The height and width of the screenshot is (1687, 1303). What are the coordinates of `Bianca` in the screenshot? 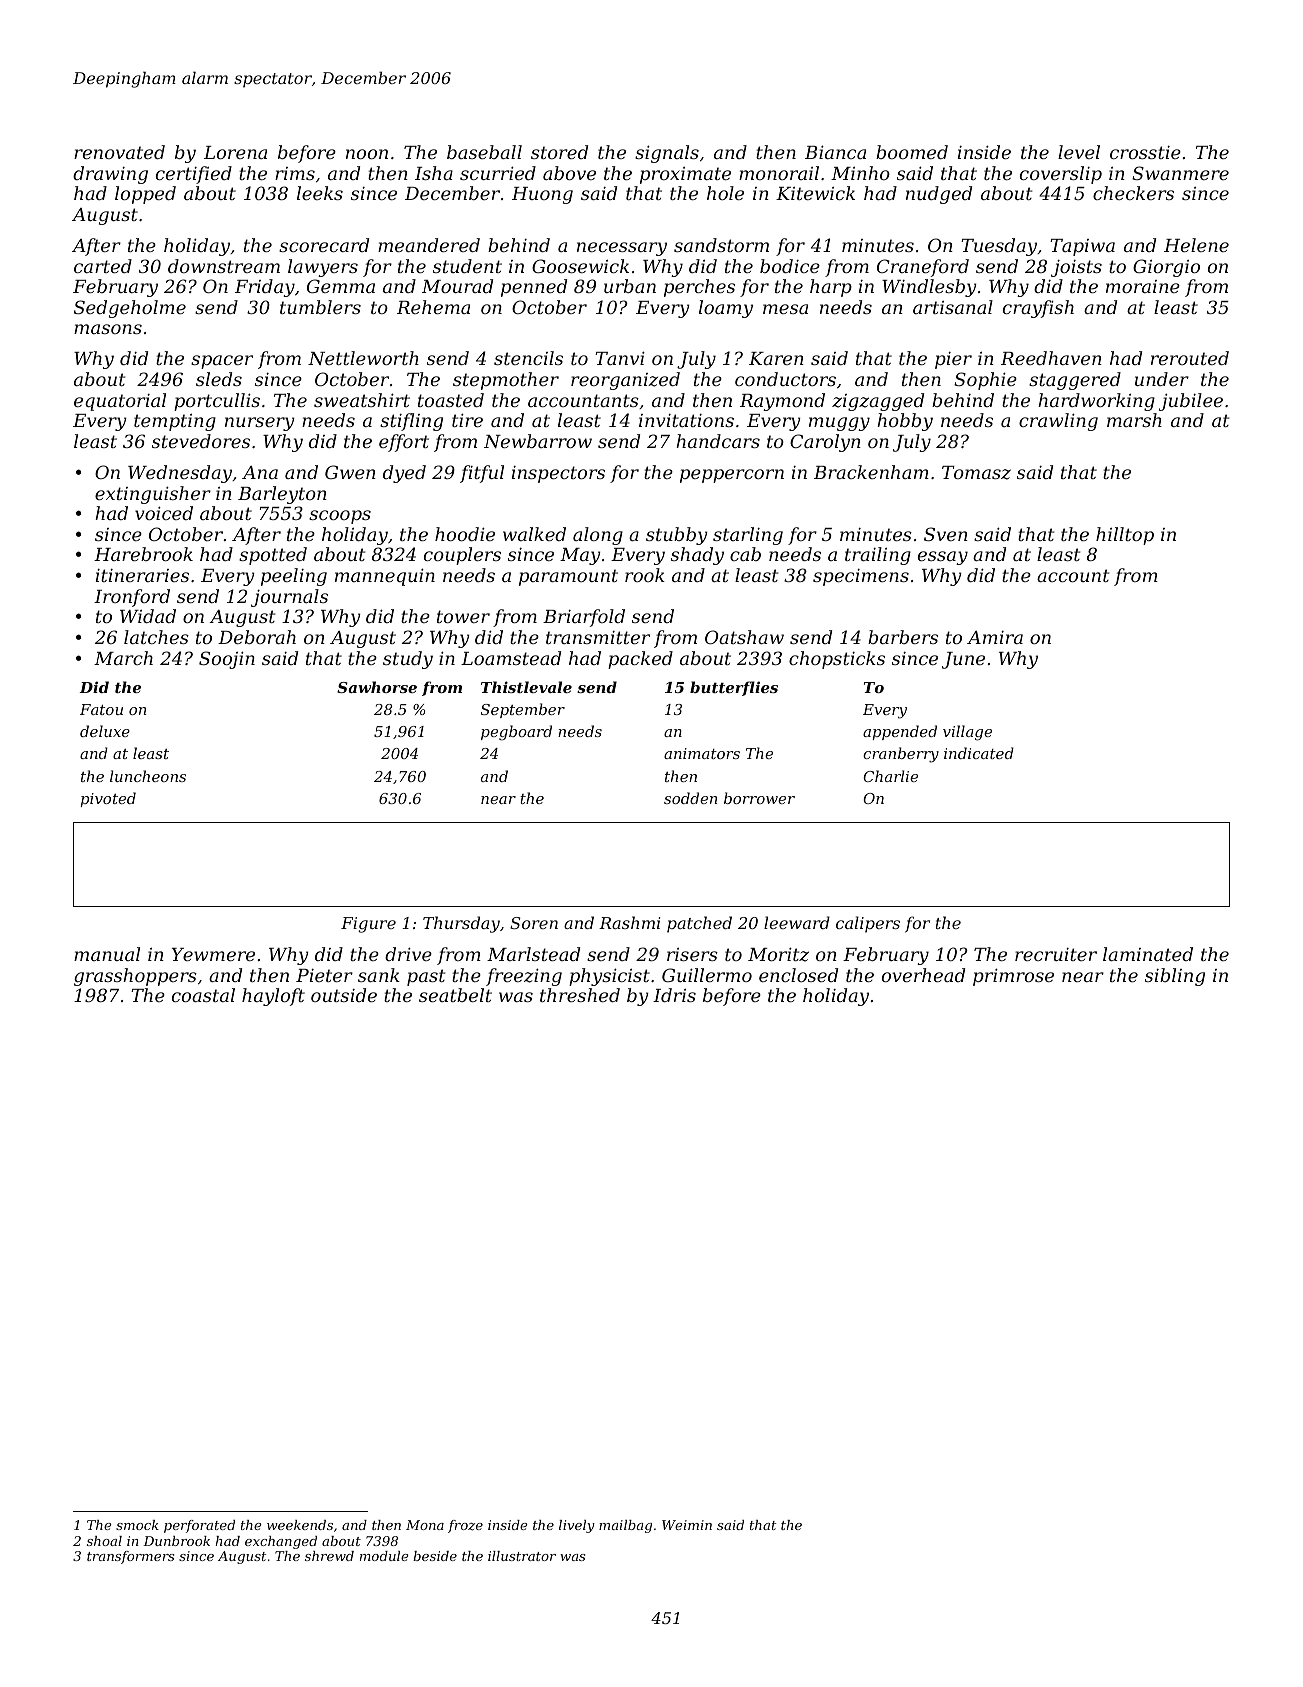 It's located at (835, 152).
